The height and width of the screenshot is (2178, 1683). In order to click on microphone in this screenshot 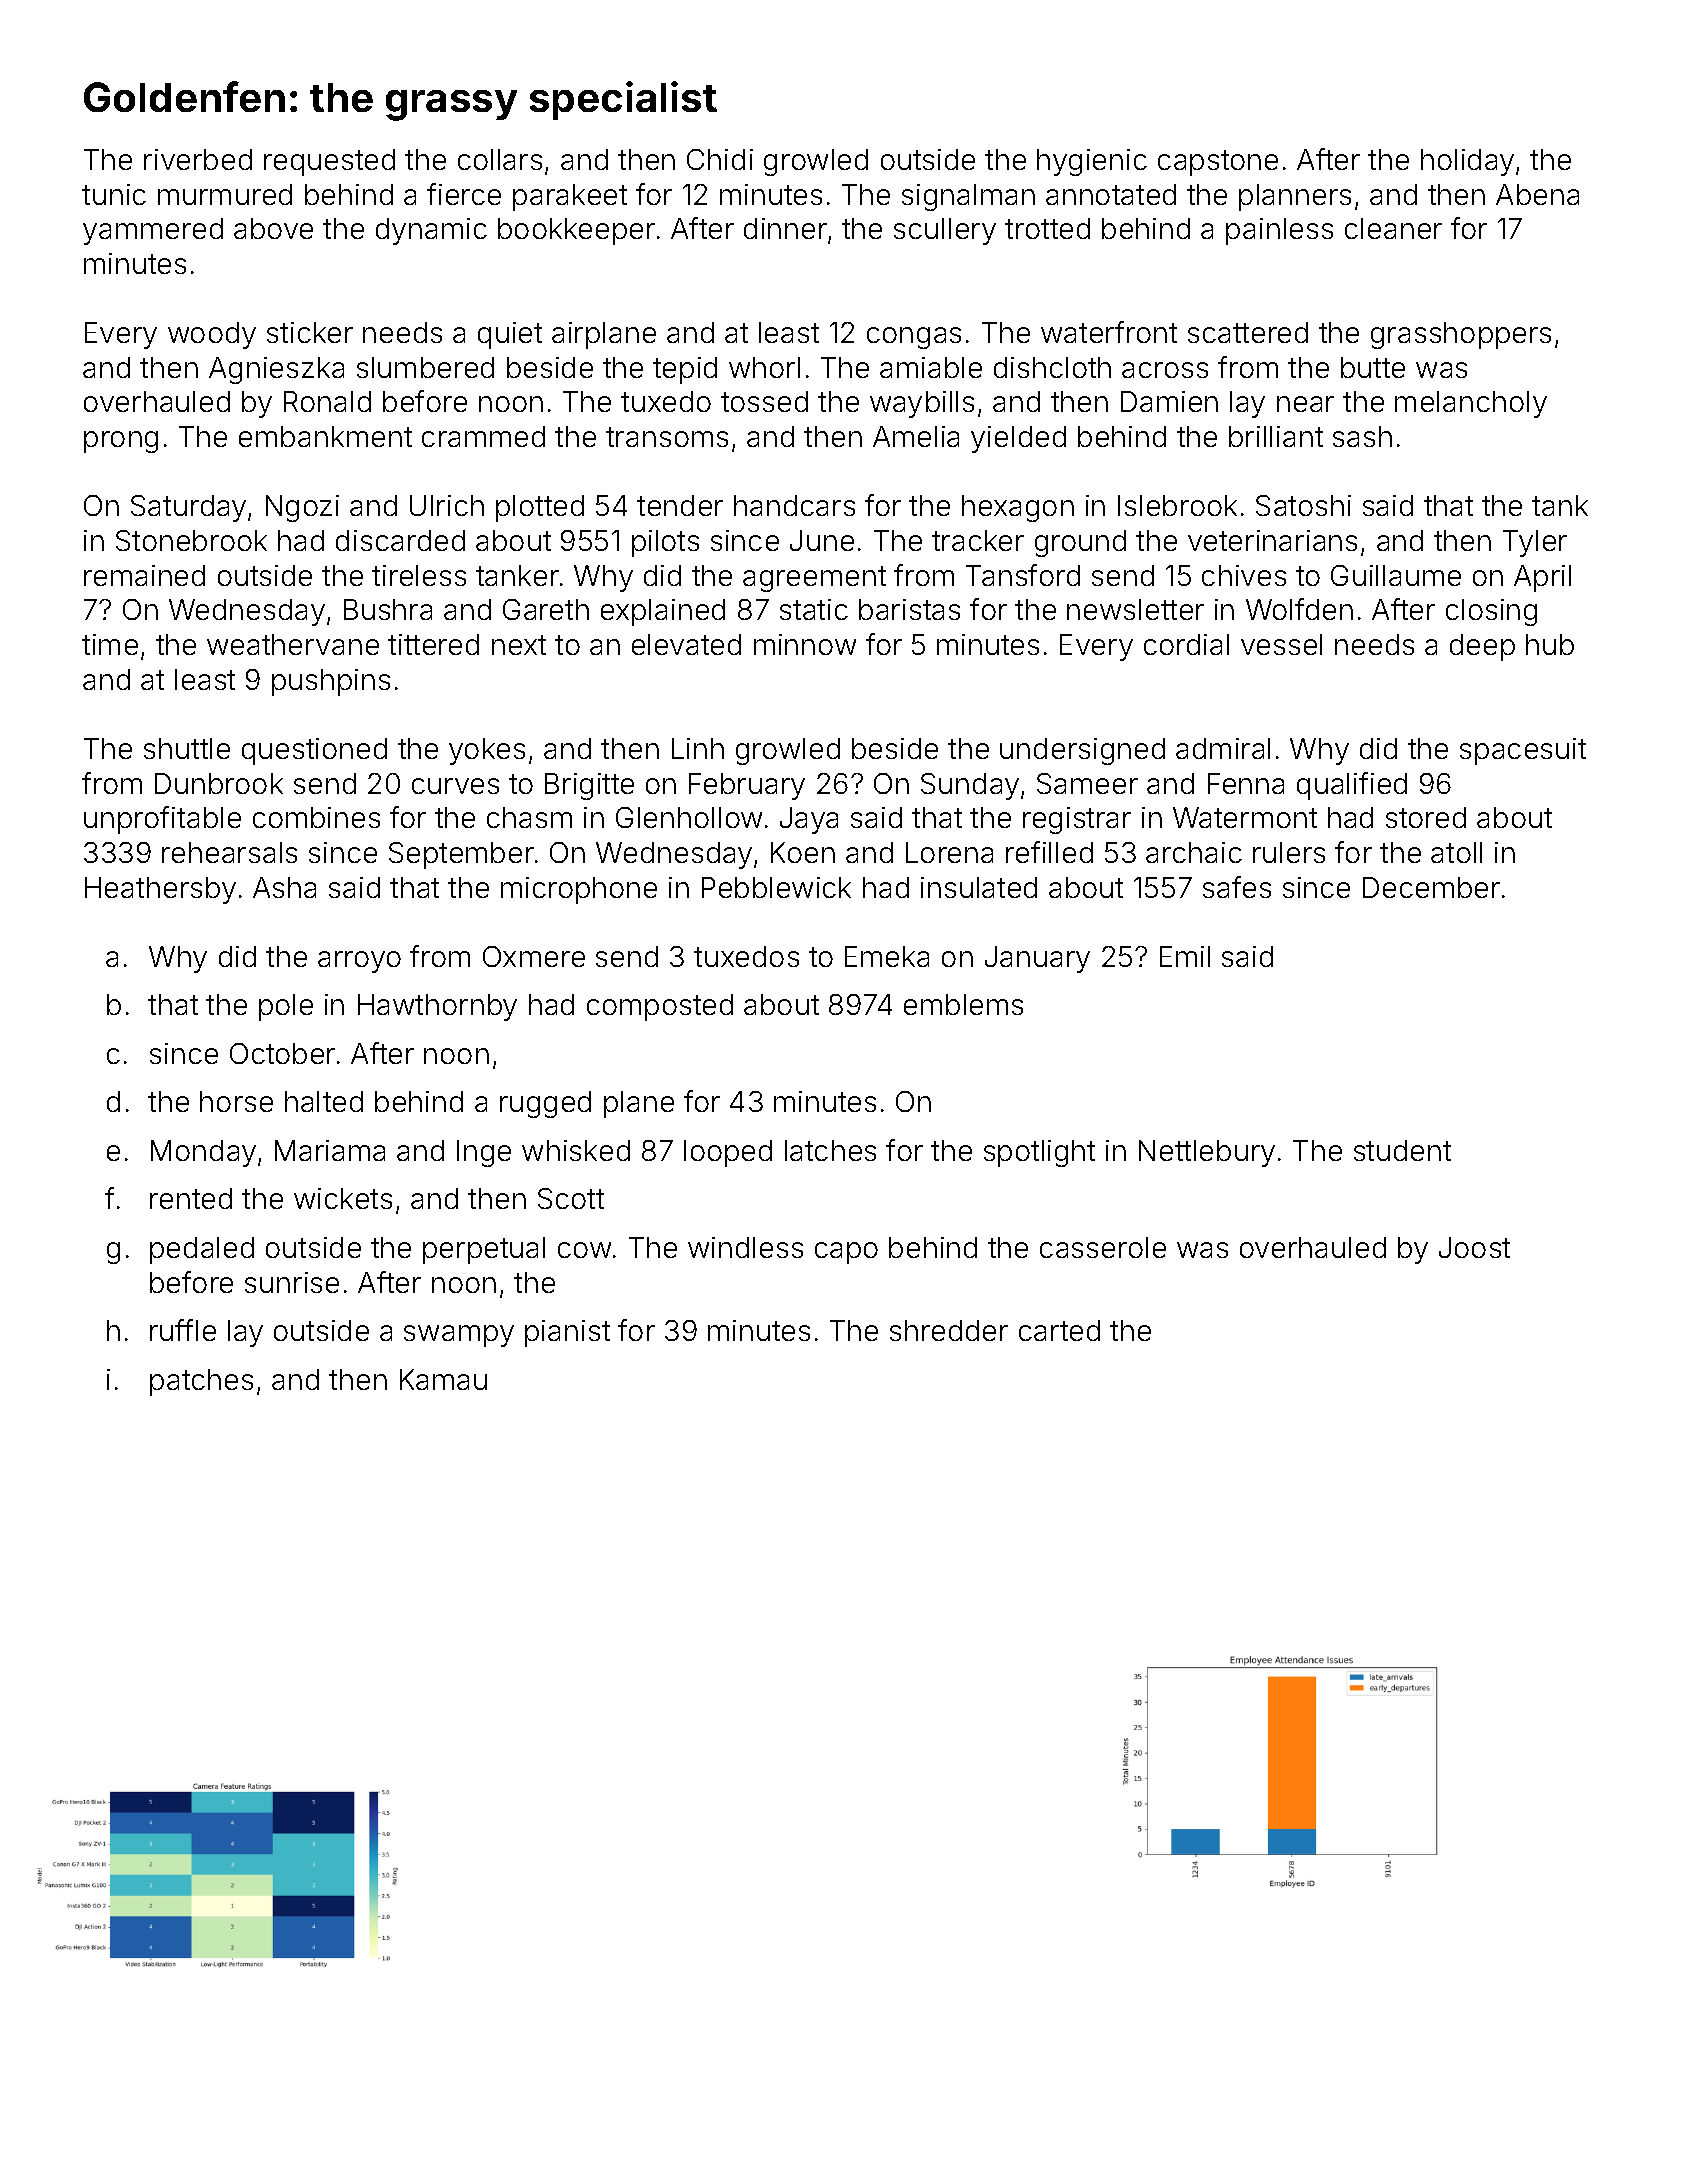, I will do `click(579, 890)`.
